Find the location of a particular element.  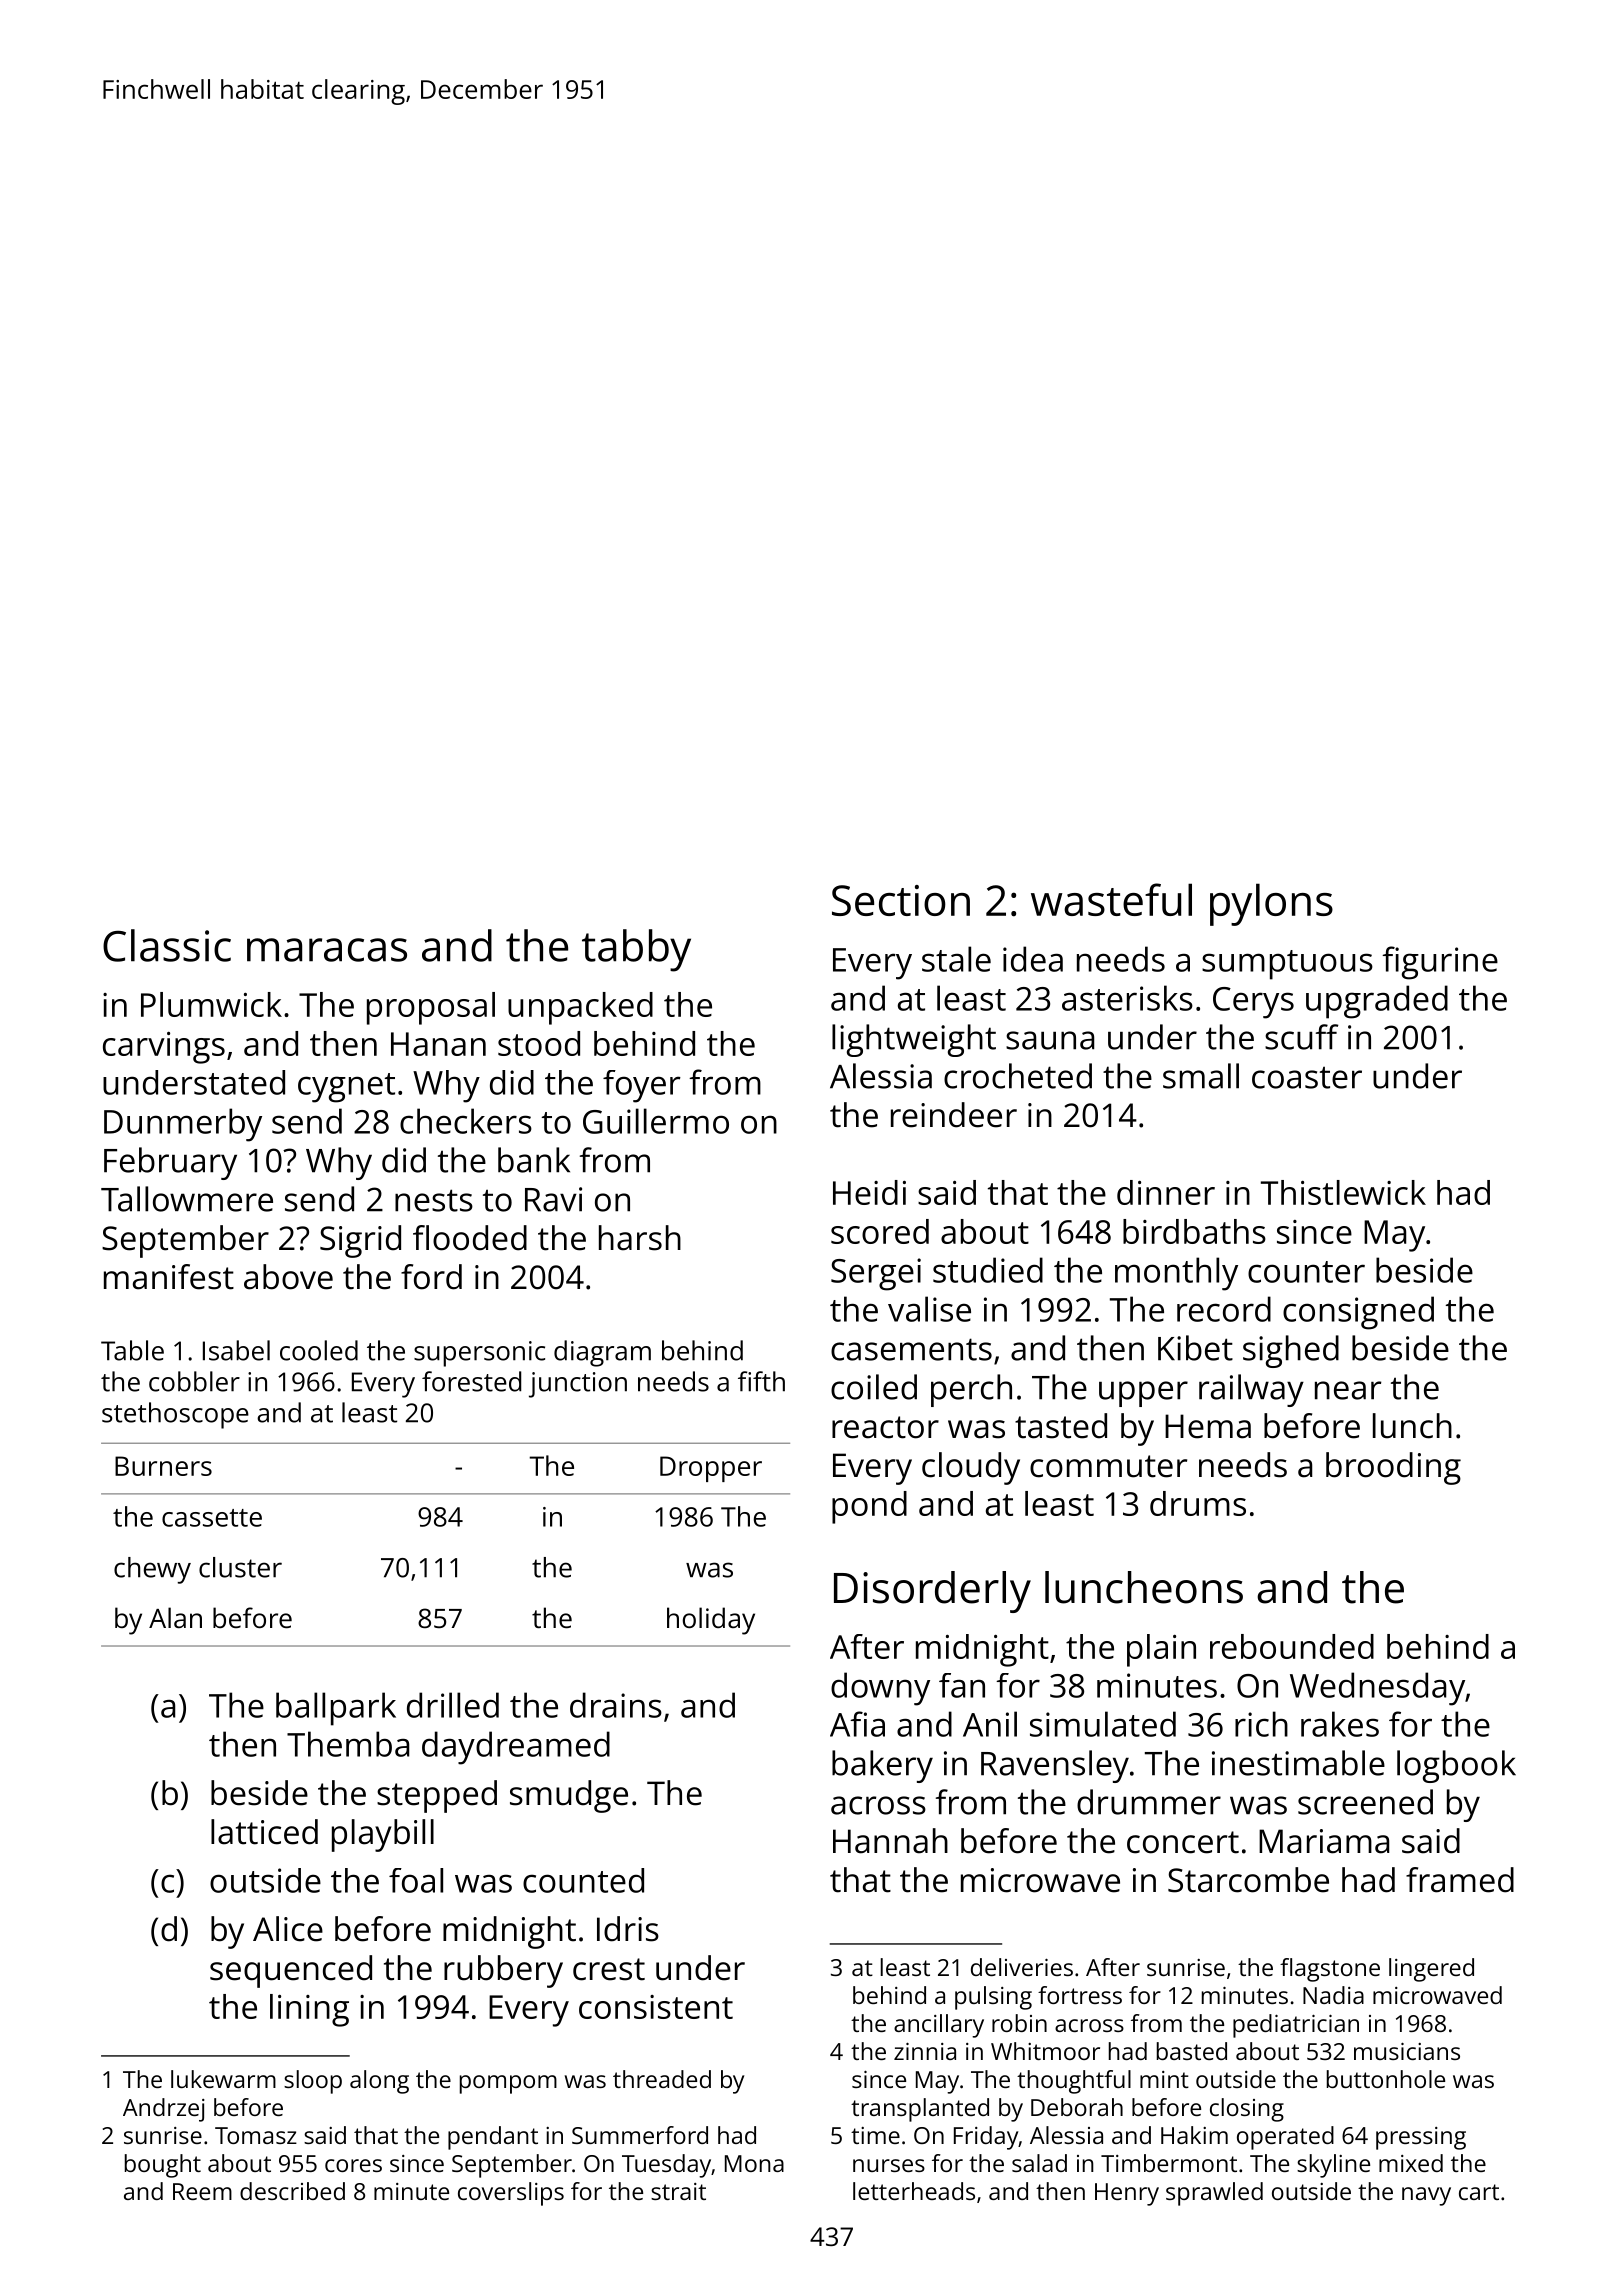

cygnet is located at coordinates (346, 1088).
